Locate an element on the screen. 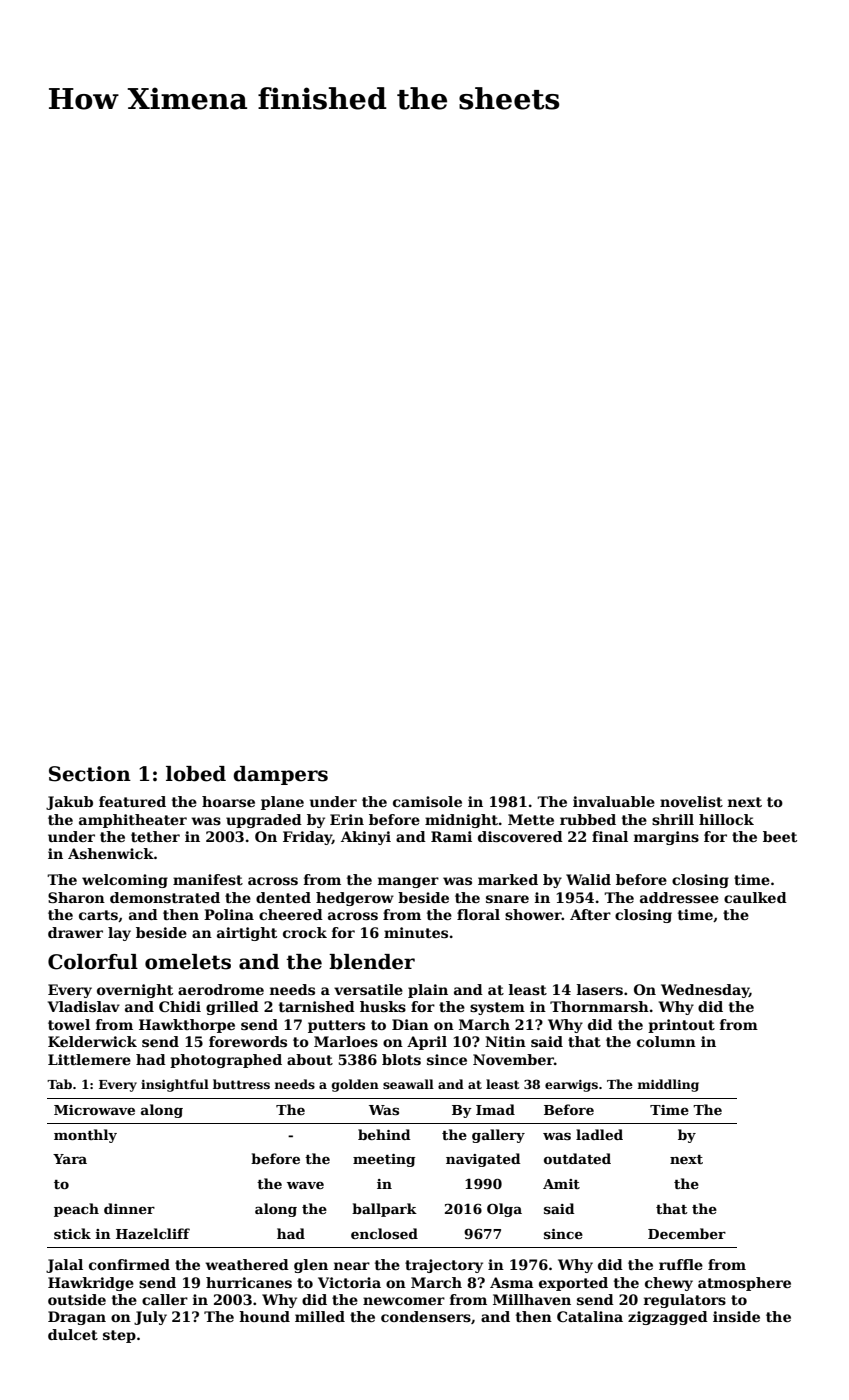 The image size is (849, 1400). lobed is located at coordinates (196, 774).
